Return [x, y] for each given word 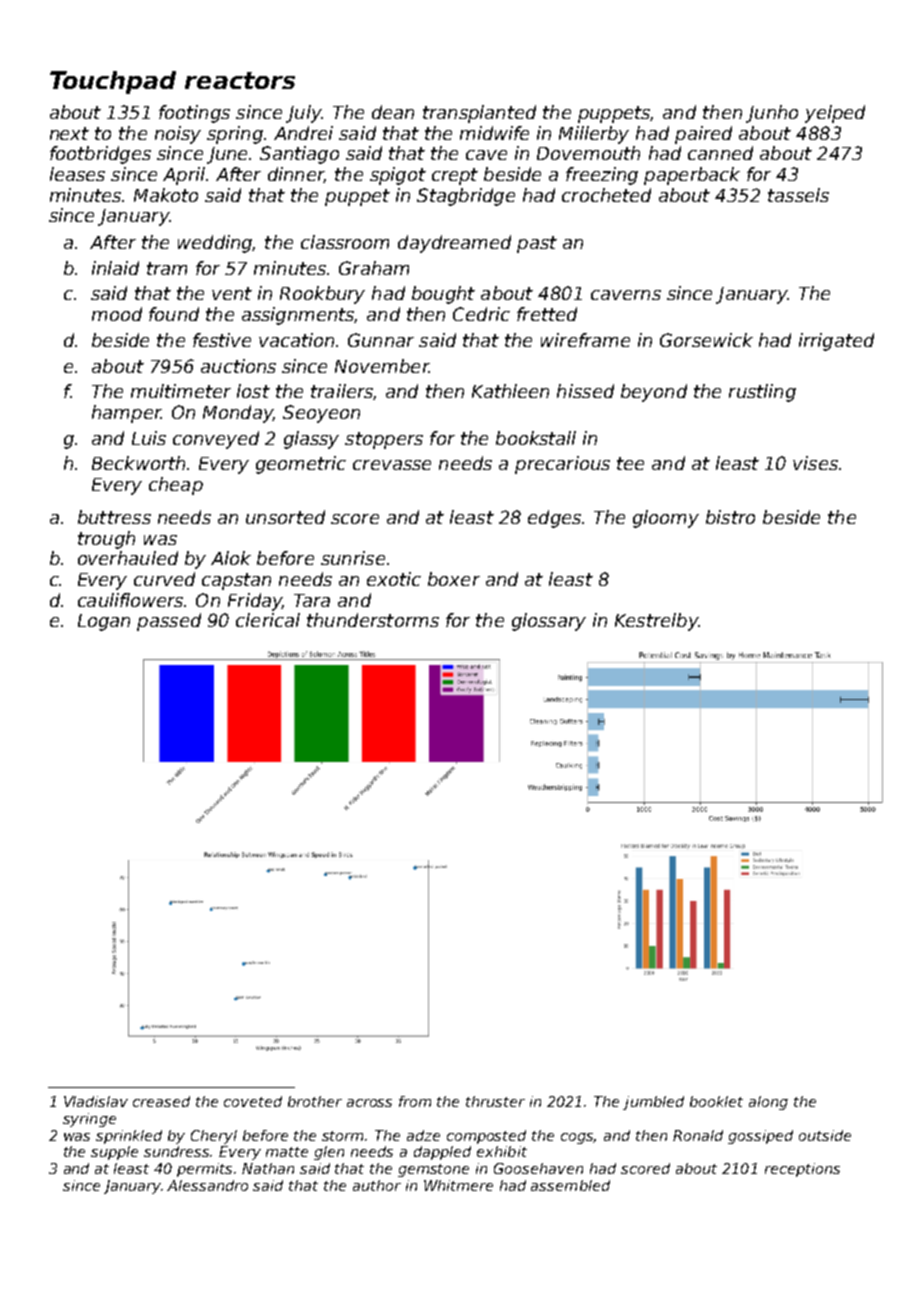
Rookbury [322, 295]
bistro [730, 517]
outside [825, 1135]
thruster [495, 1101]
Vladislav [96, 1101]
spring [235, 135]
